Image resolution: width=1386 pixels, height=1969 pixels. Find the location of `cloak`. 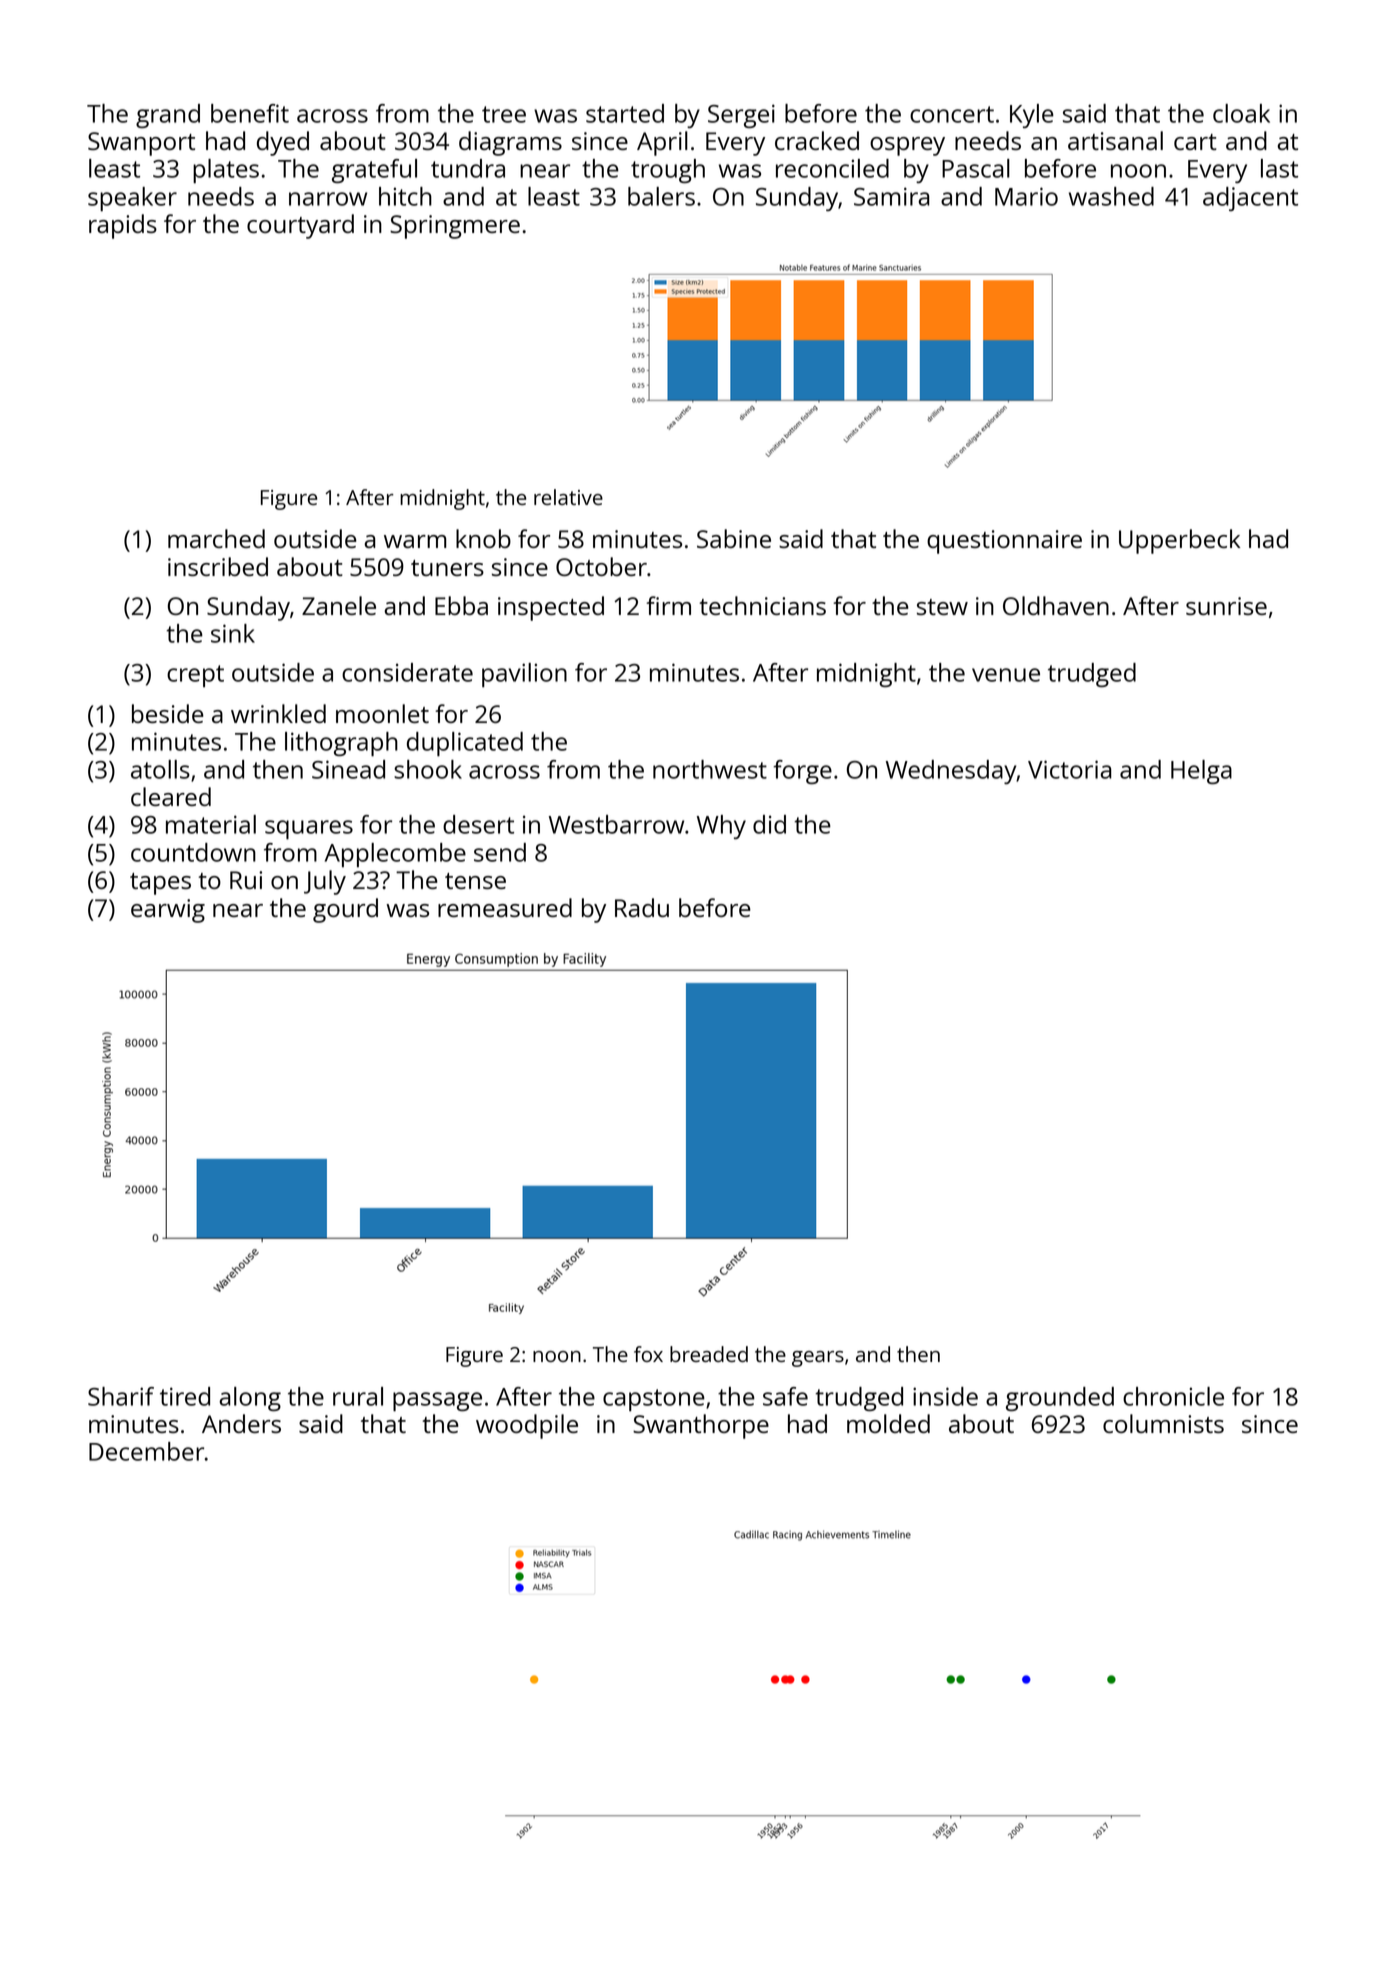

cloak is located at coordinates (1241, 113).
